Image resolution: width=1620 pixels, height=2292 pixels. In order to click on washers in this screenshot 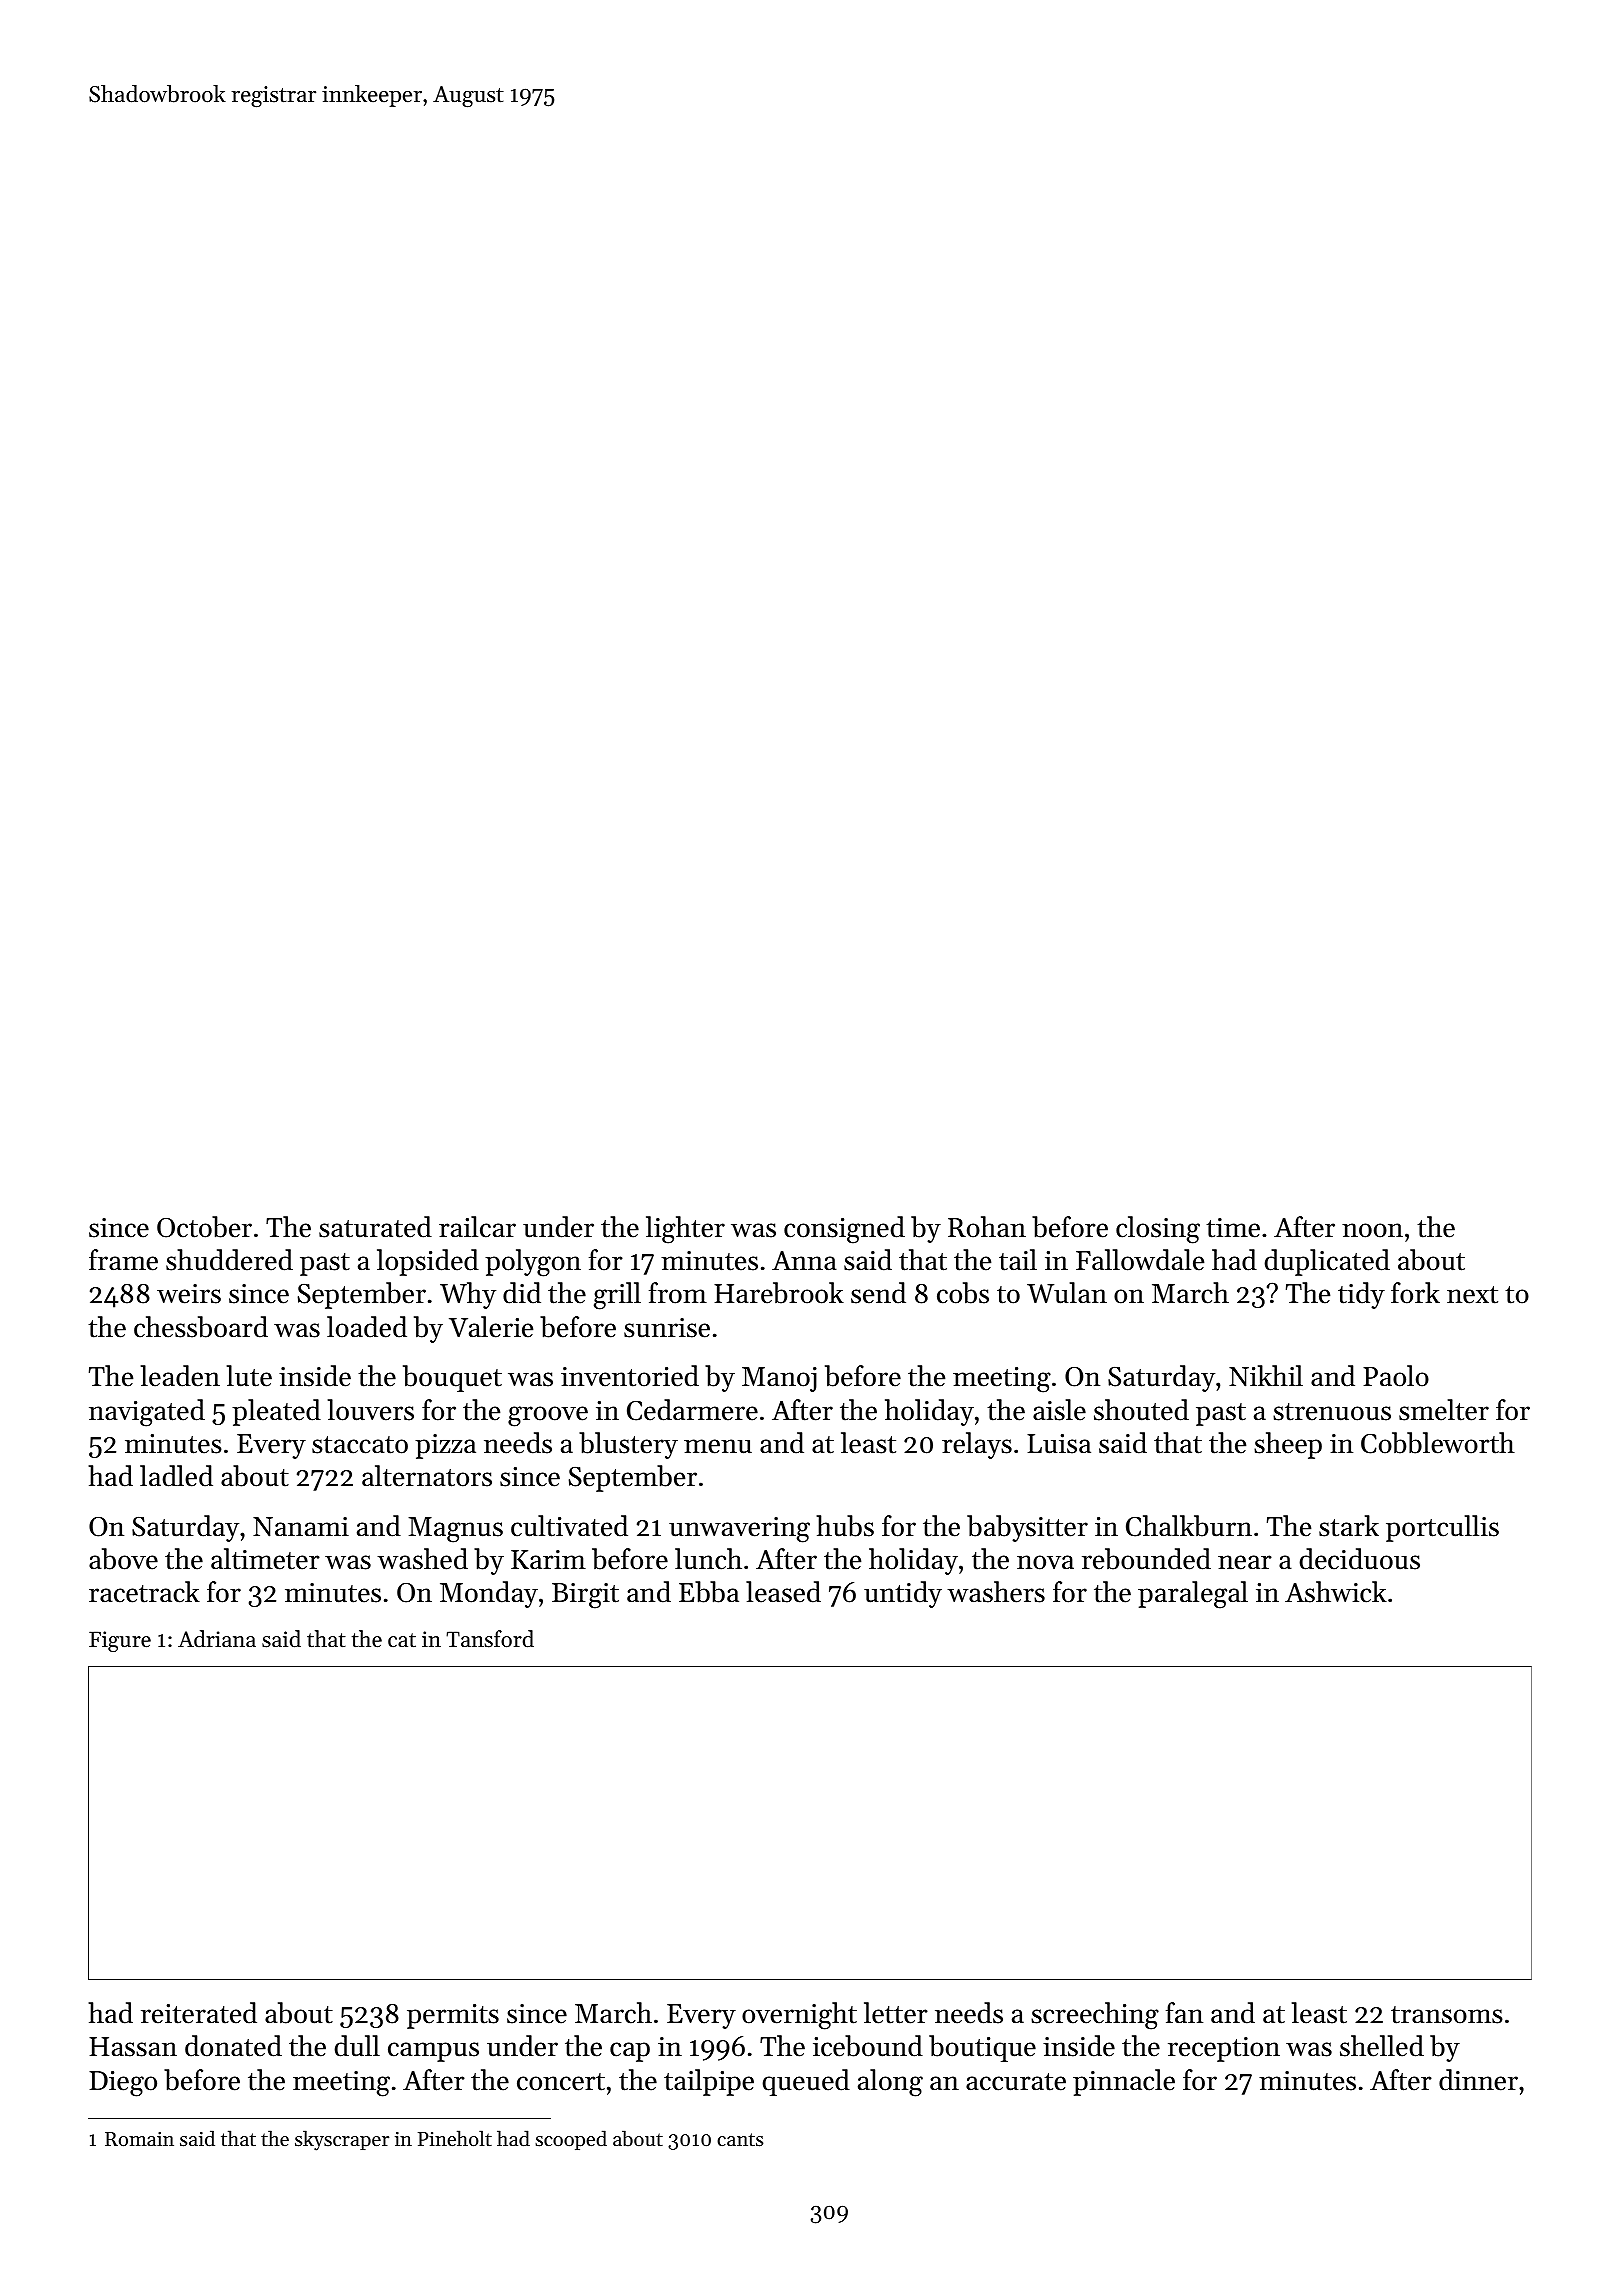, I will do `click(996, 1592)`.
